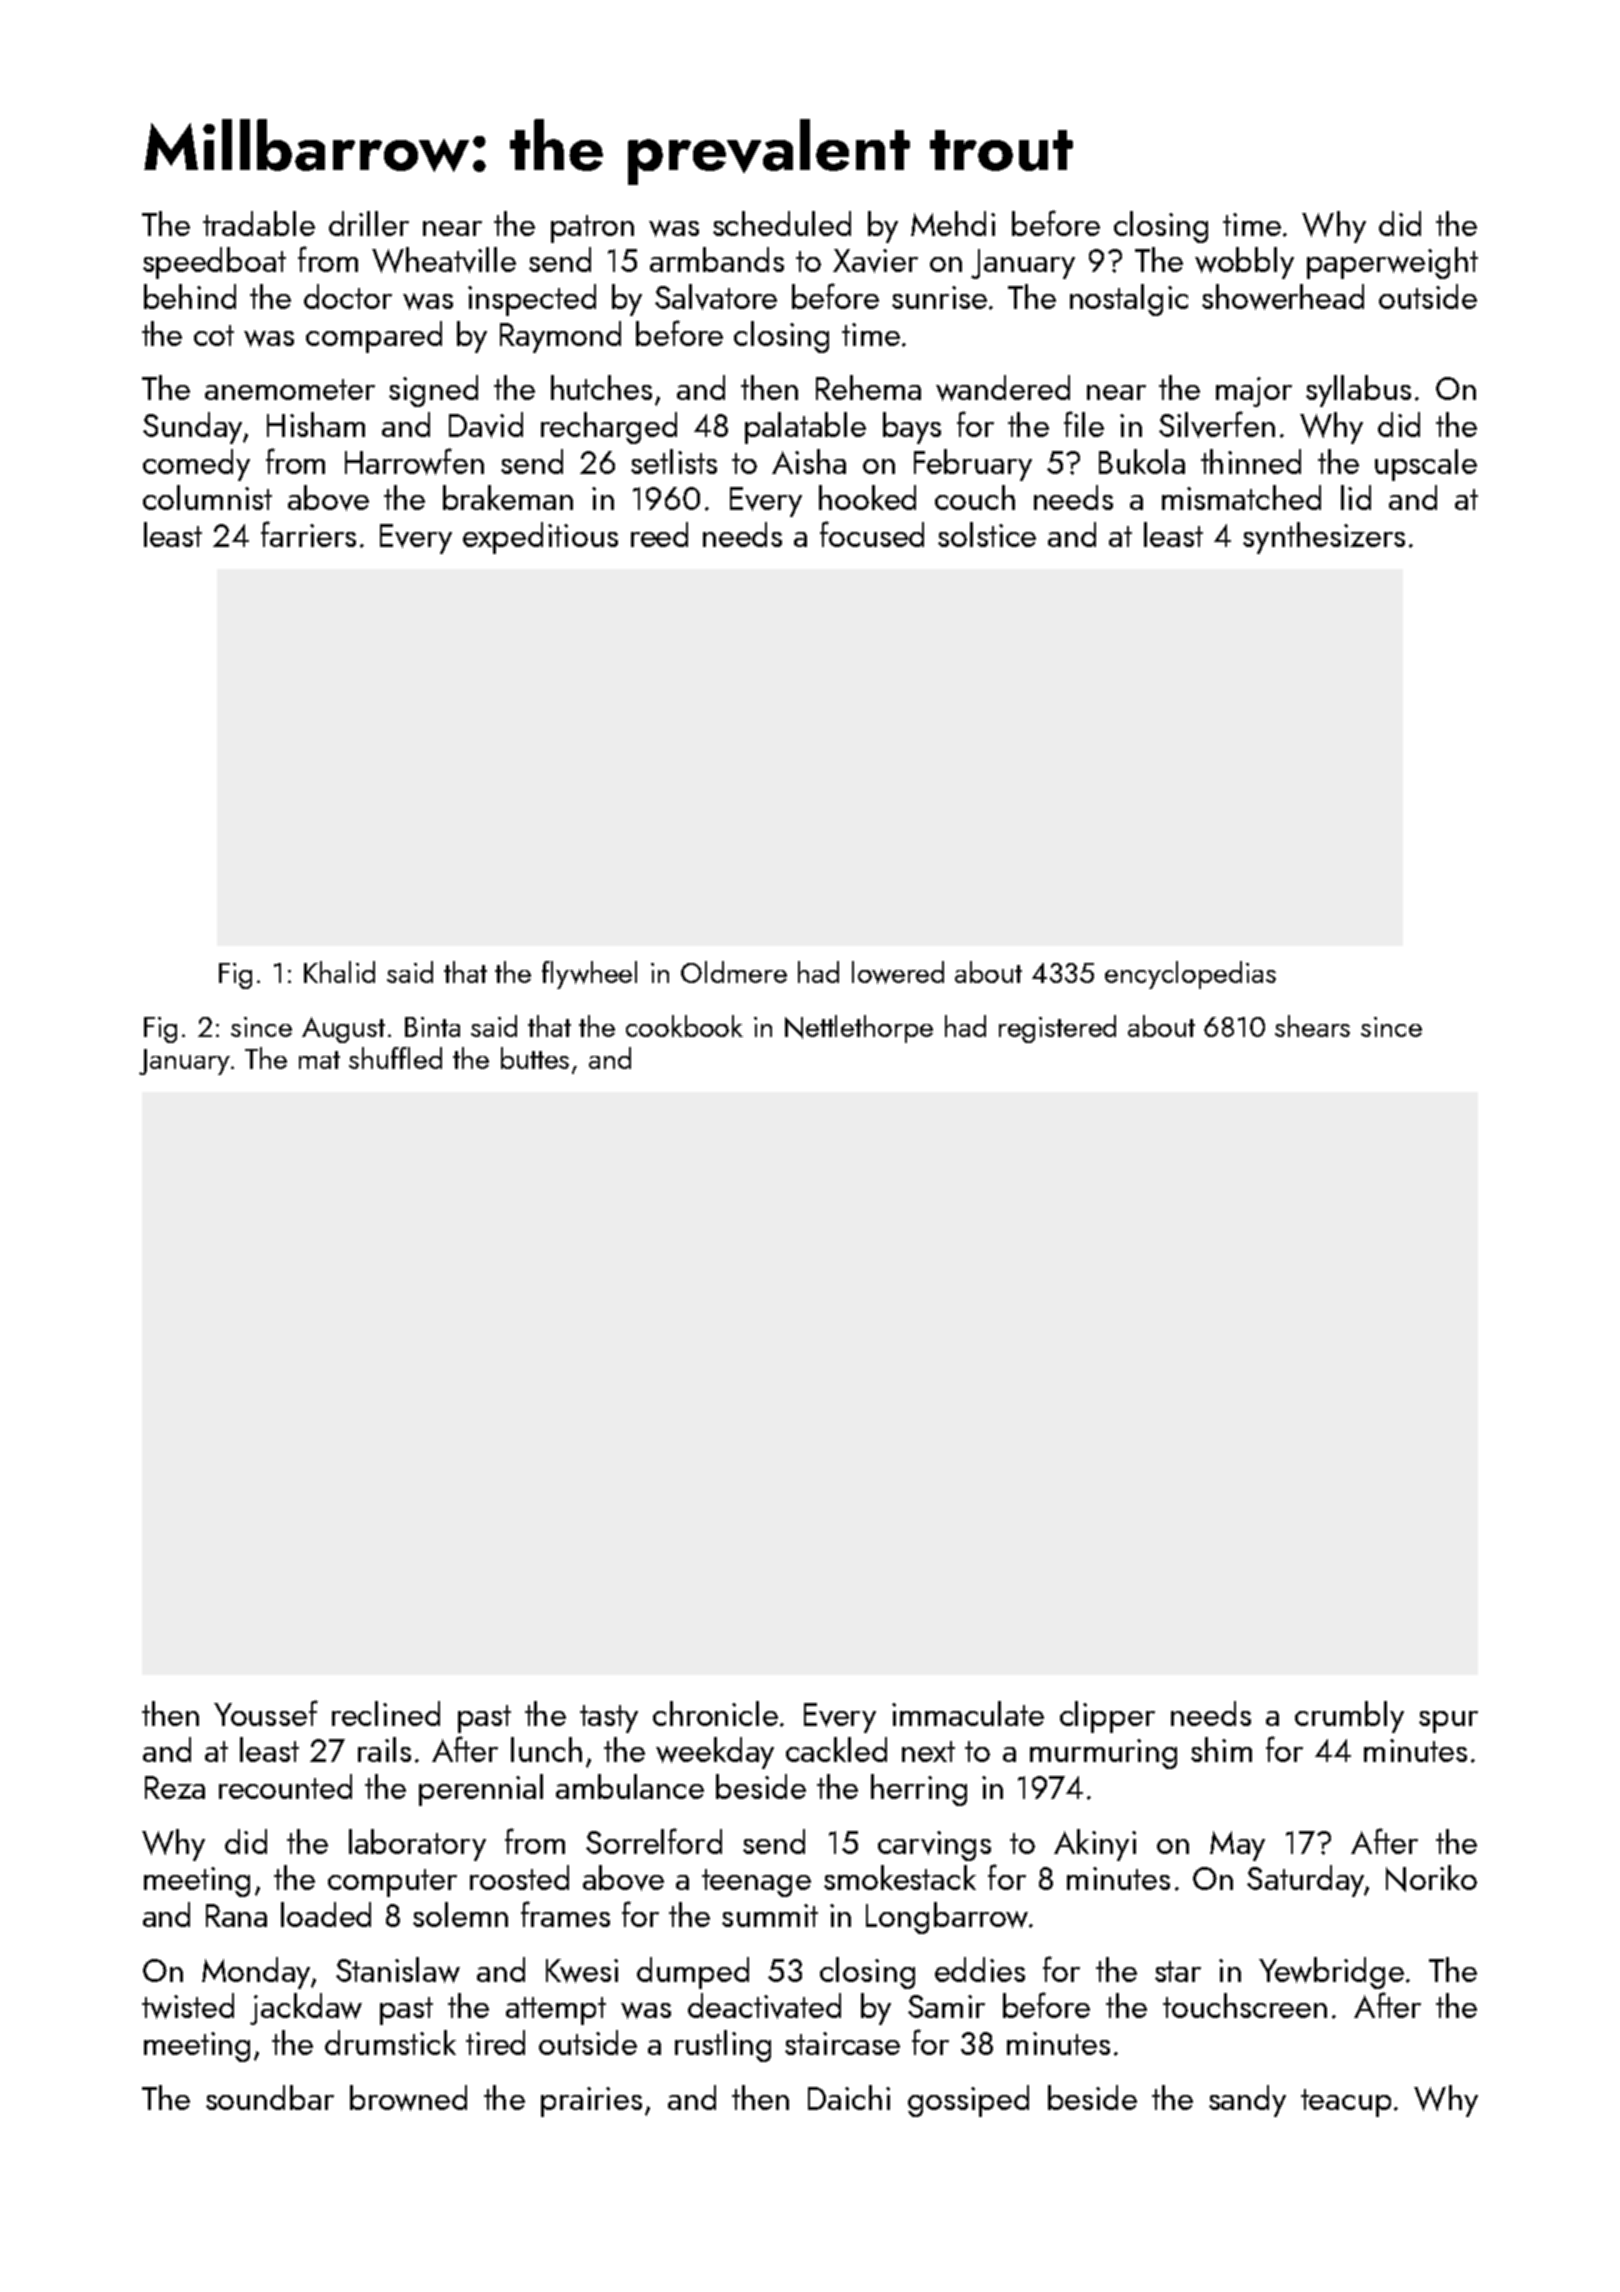 Image resolution: width=1620 pixels, height=2292 pixels. Describe the element at coordinates (207, 497) in the document. I see `columnist` at that location.
